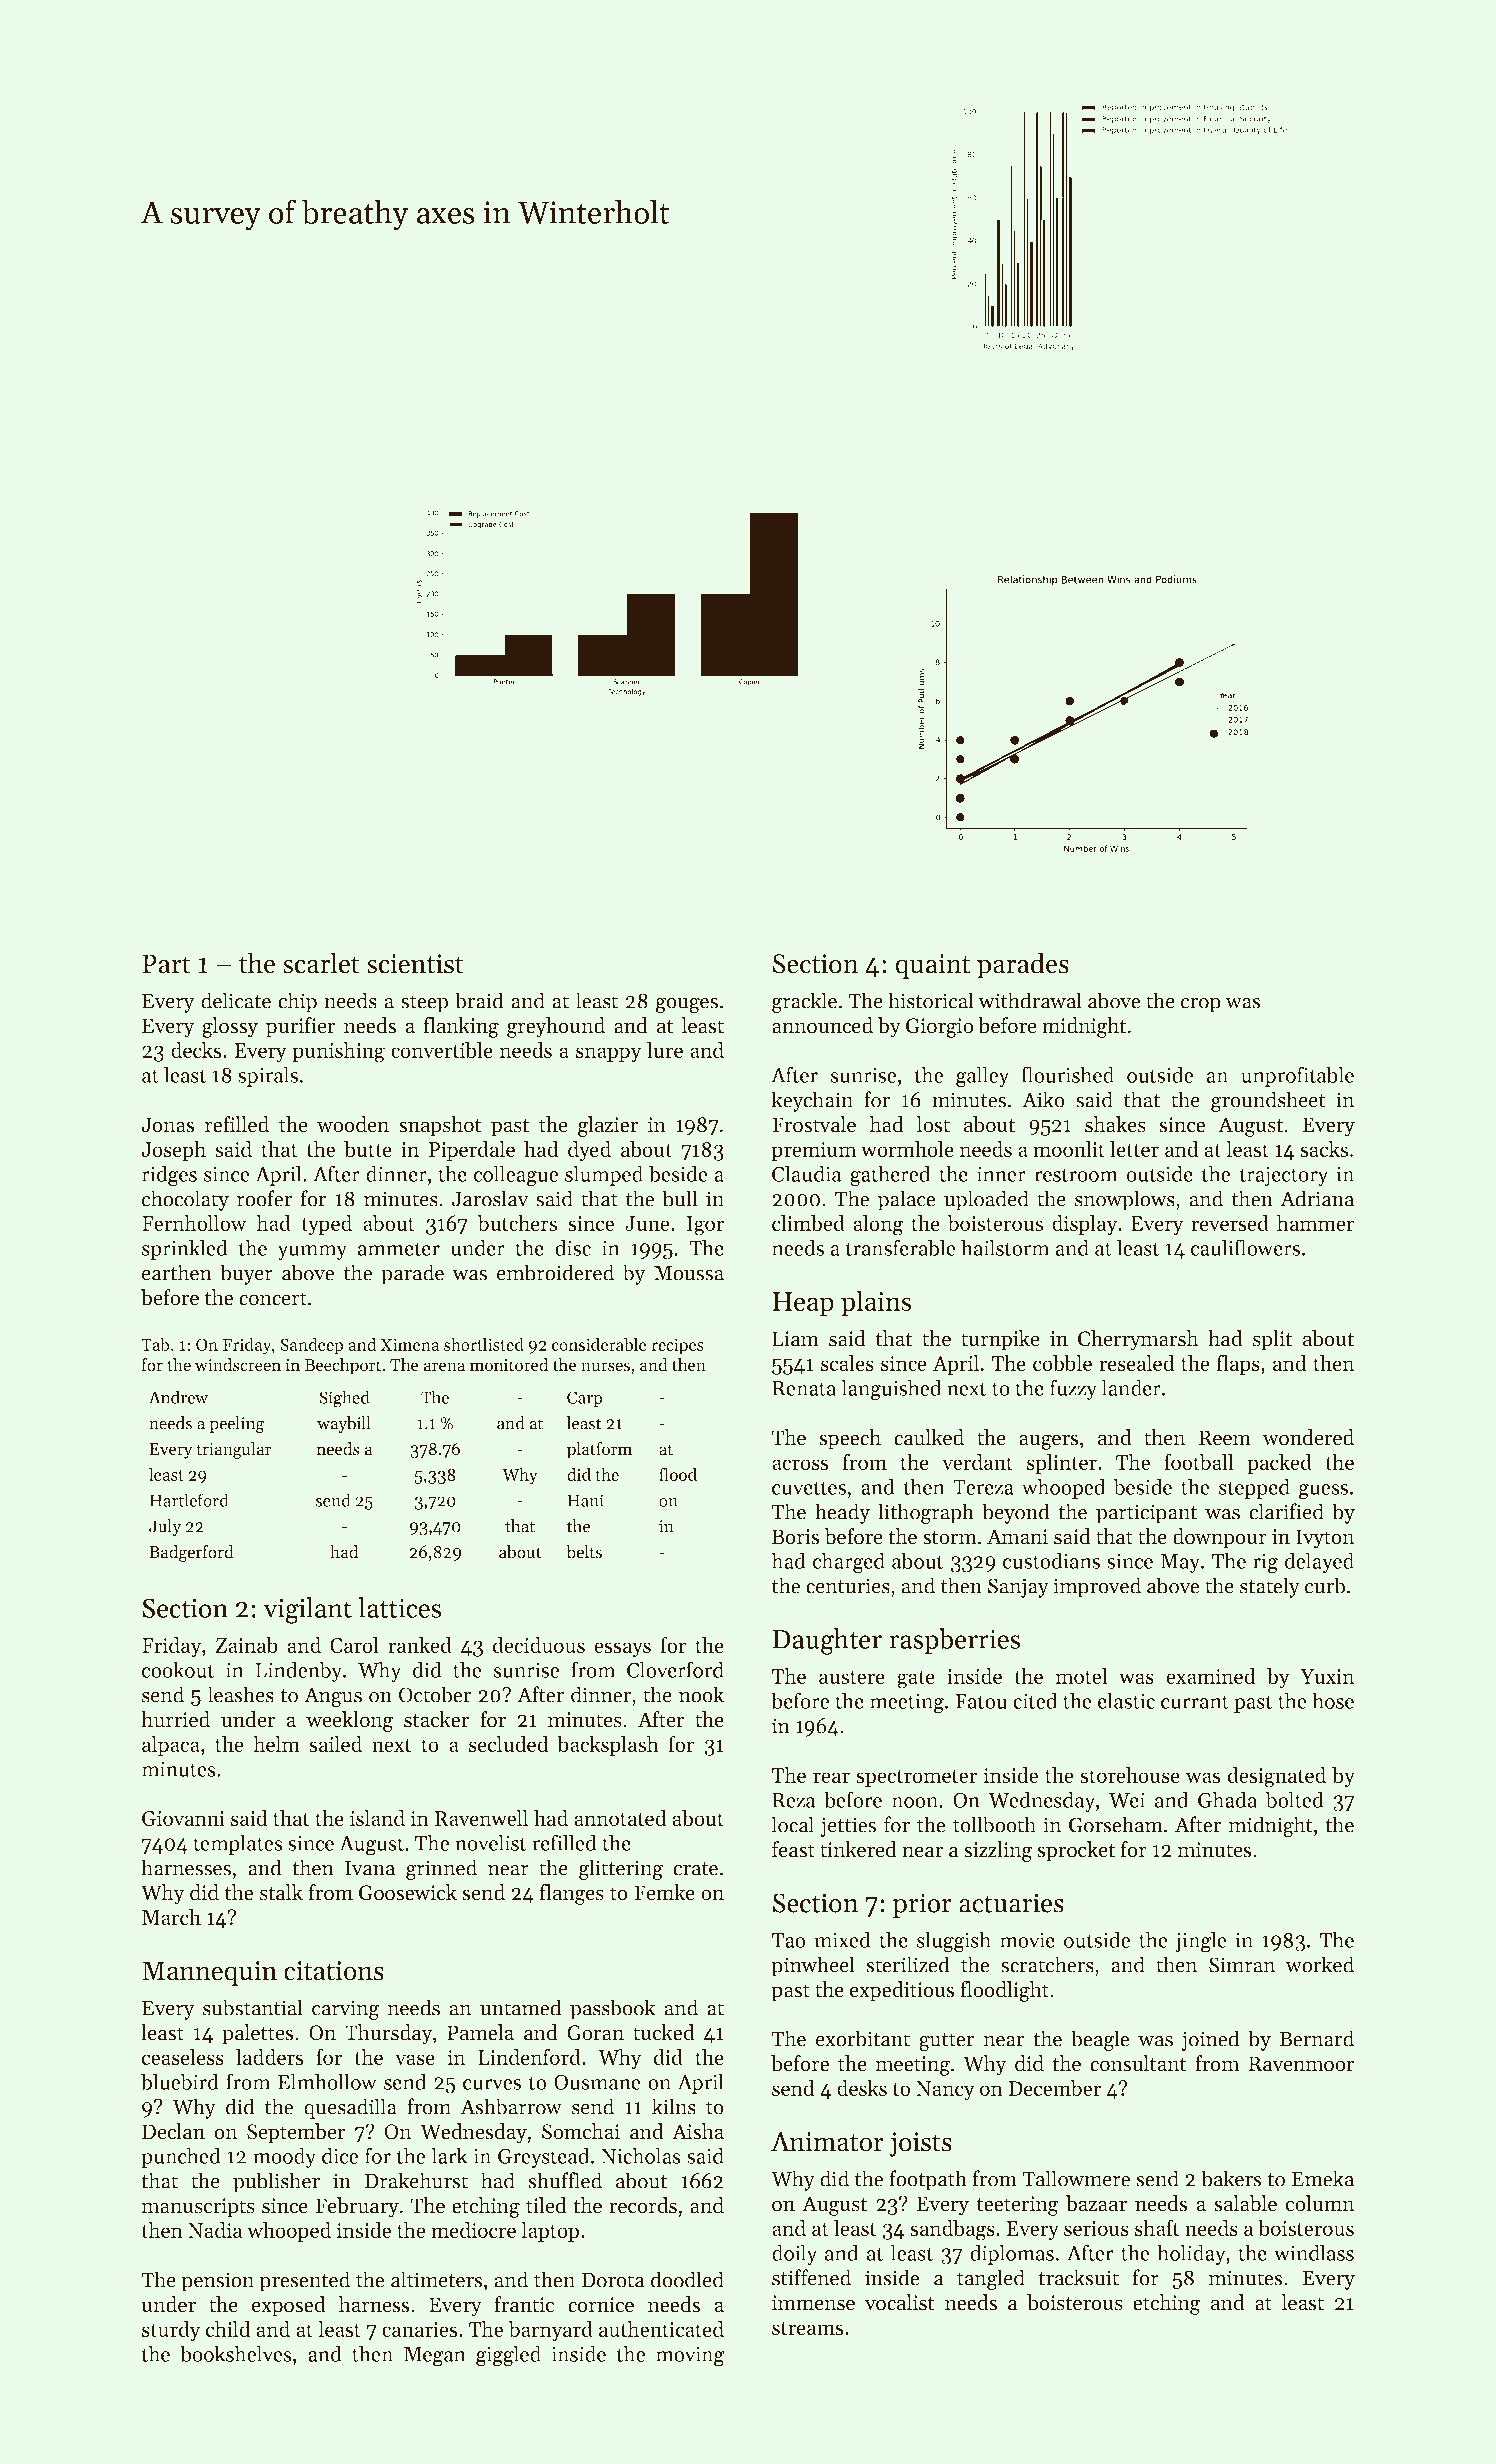 This image has height=2464, width=1496. What do you see at coordinates (933, 966) in the image?
I see `quaint` at bounding box center [933, 966].
